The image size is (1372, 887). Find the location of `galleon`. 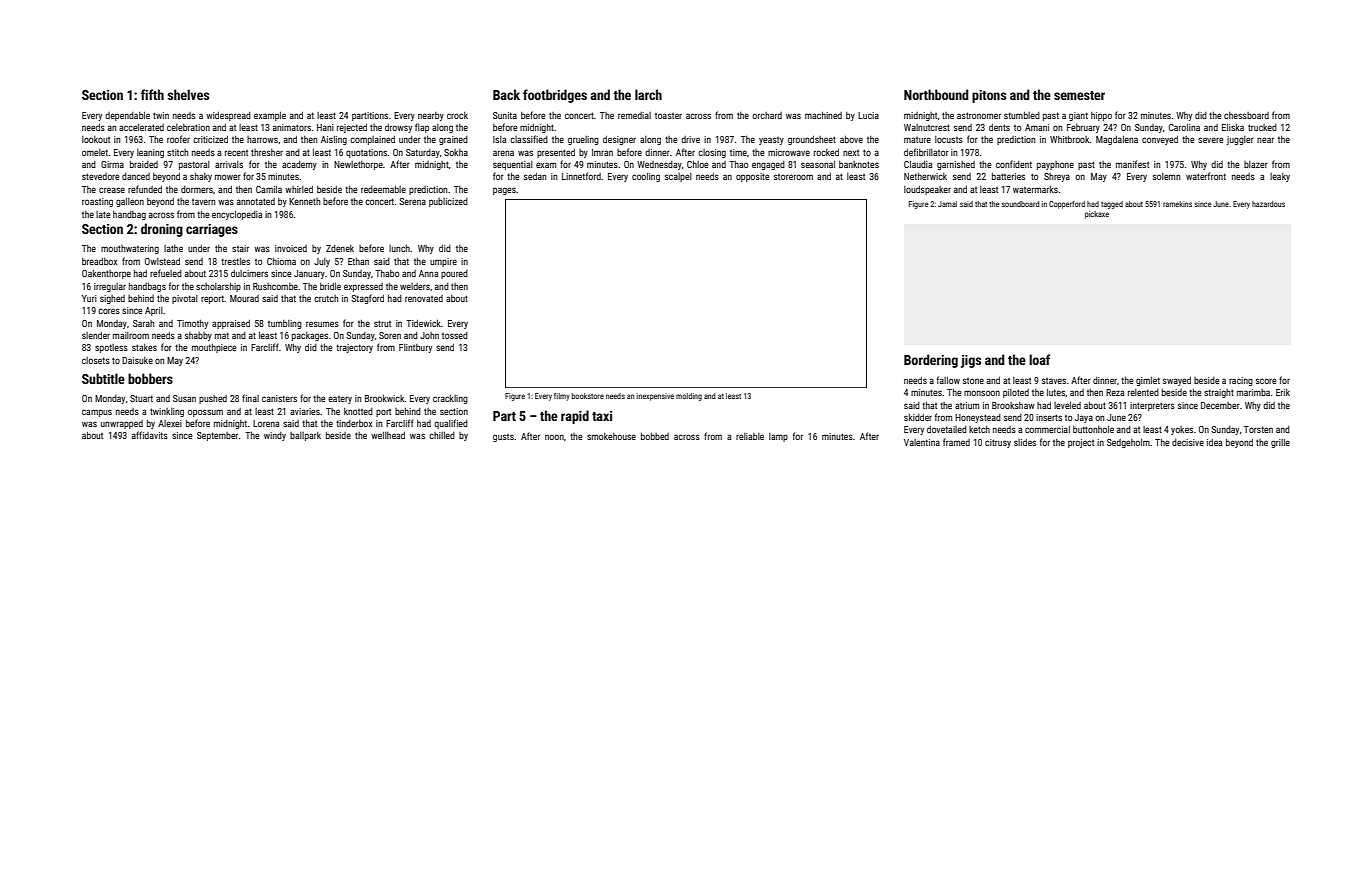

galleon is located at coordinates (130, 202).
